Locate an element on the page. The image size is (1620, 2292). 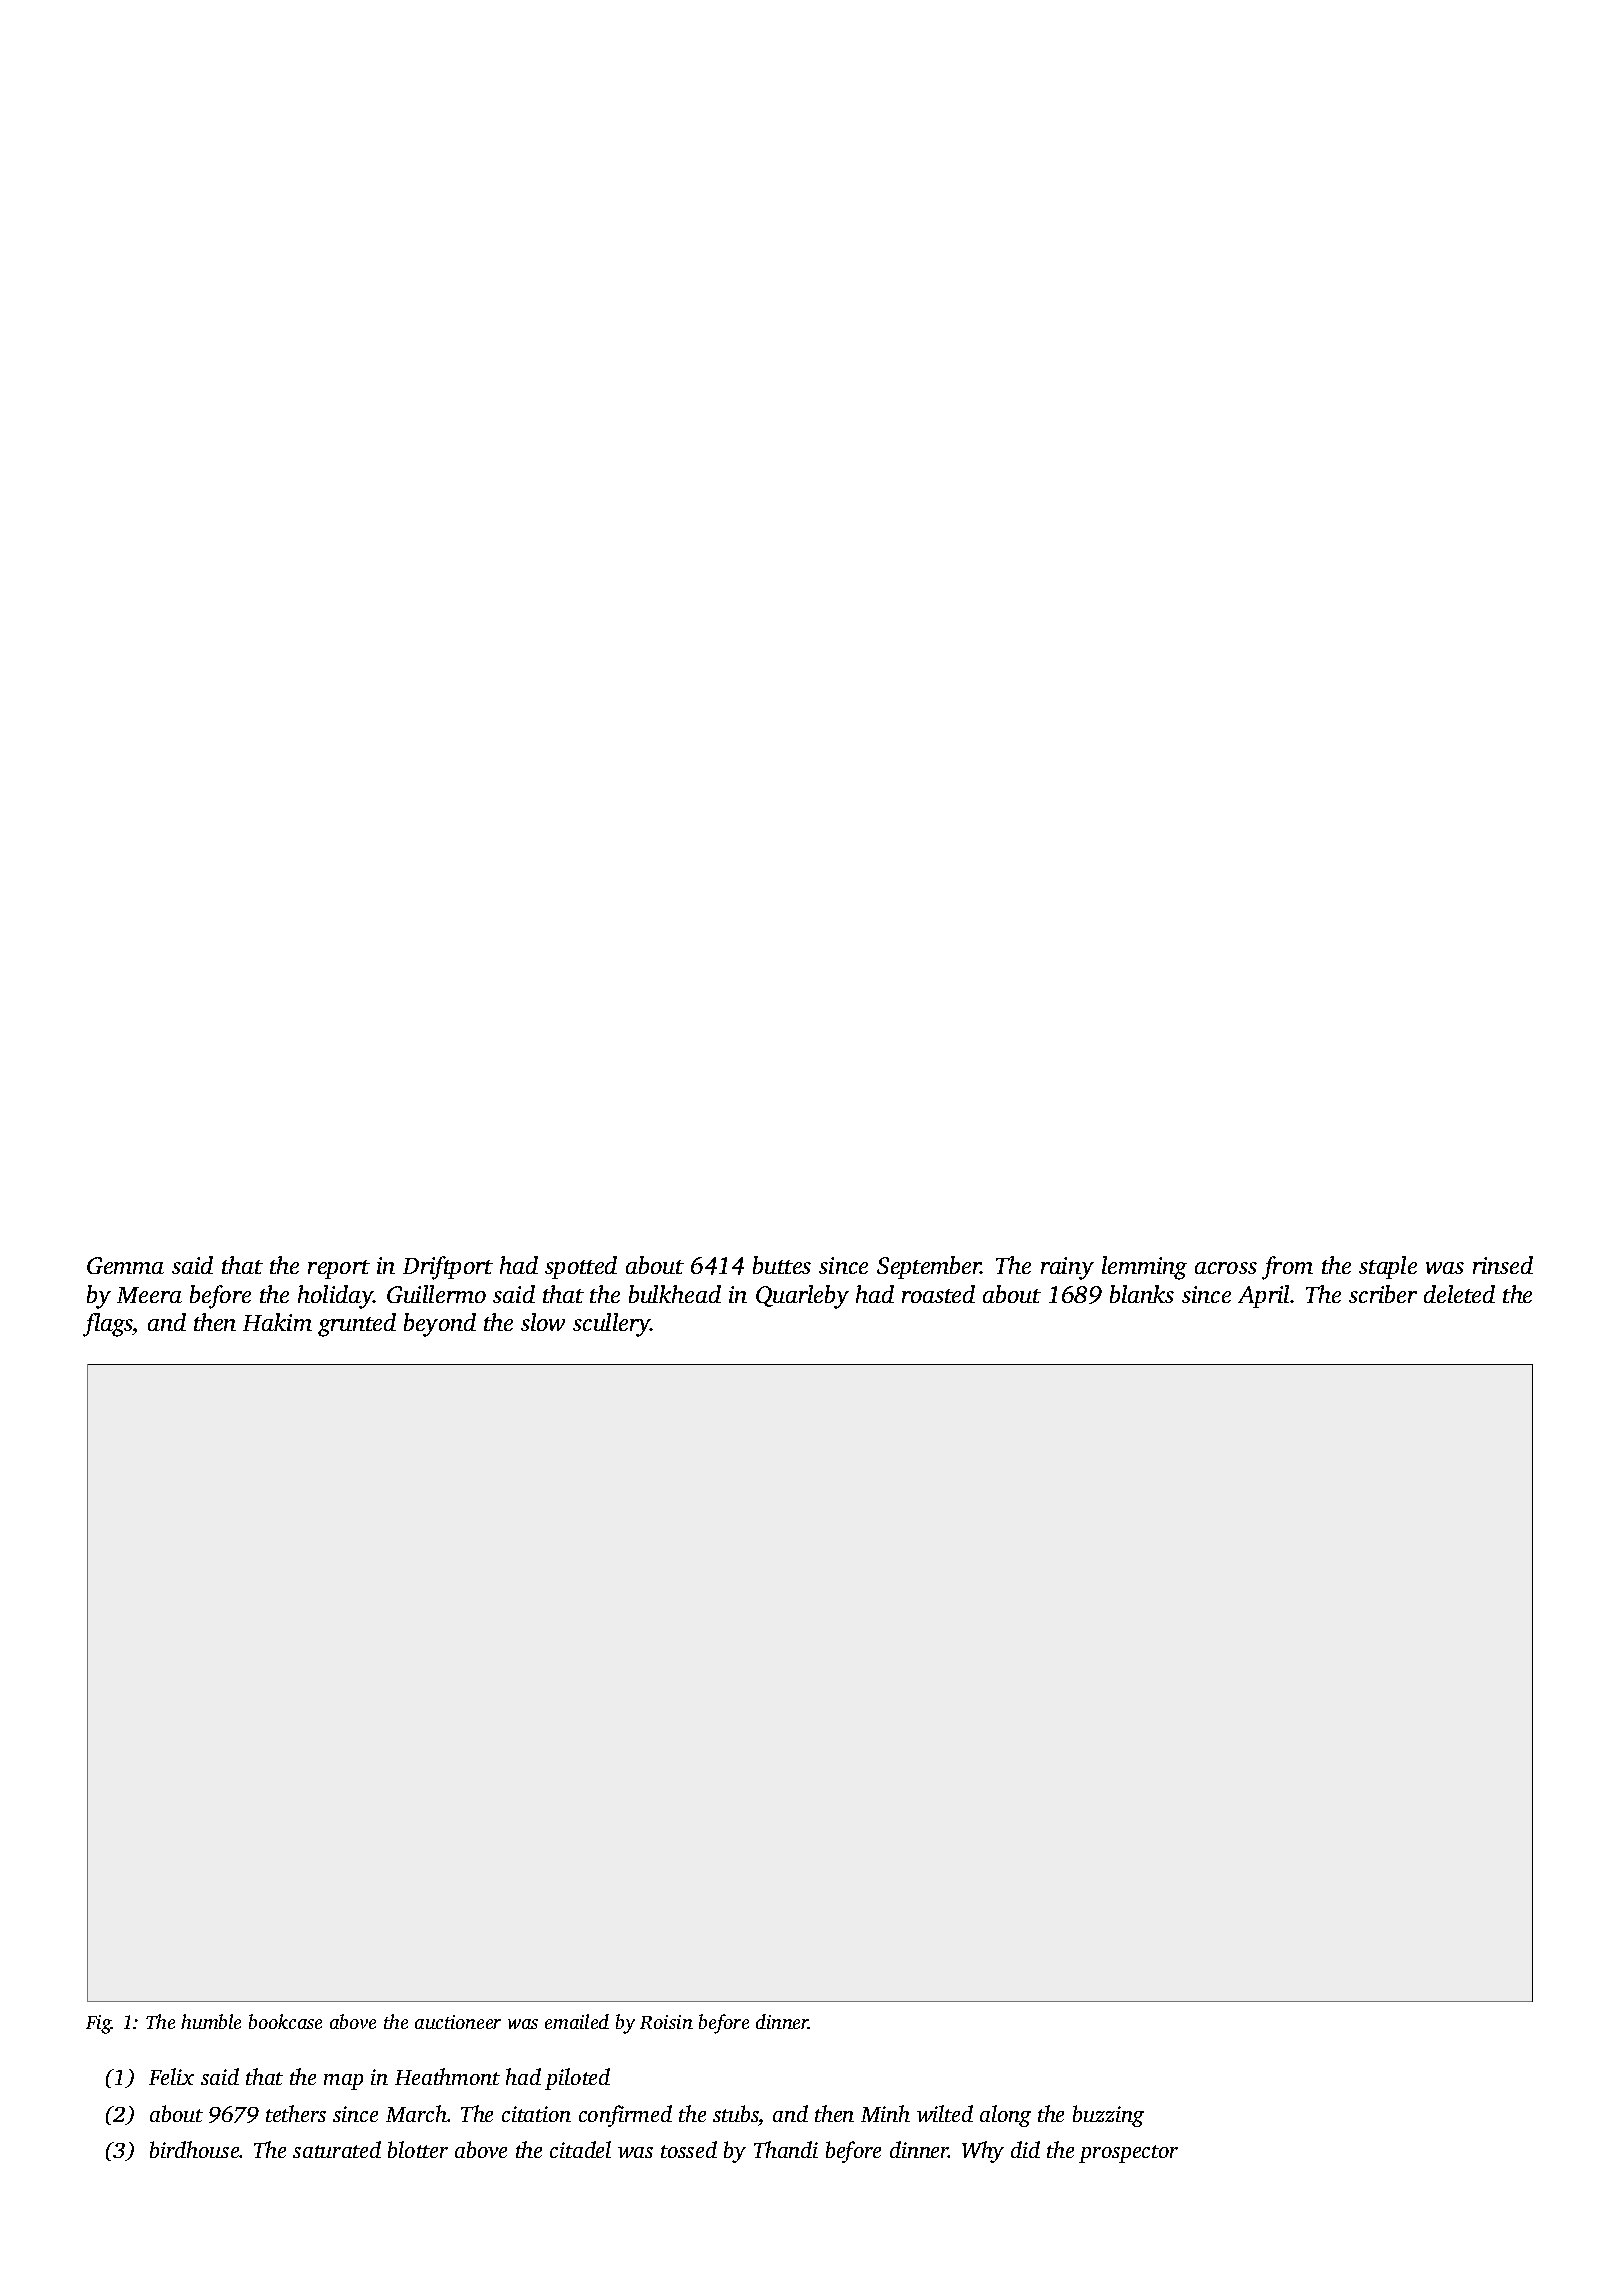
Roisin is located at coordinates (666, 2022).
